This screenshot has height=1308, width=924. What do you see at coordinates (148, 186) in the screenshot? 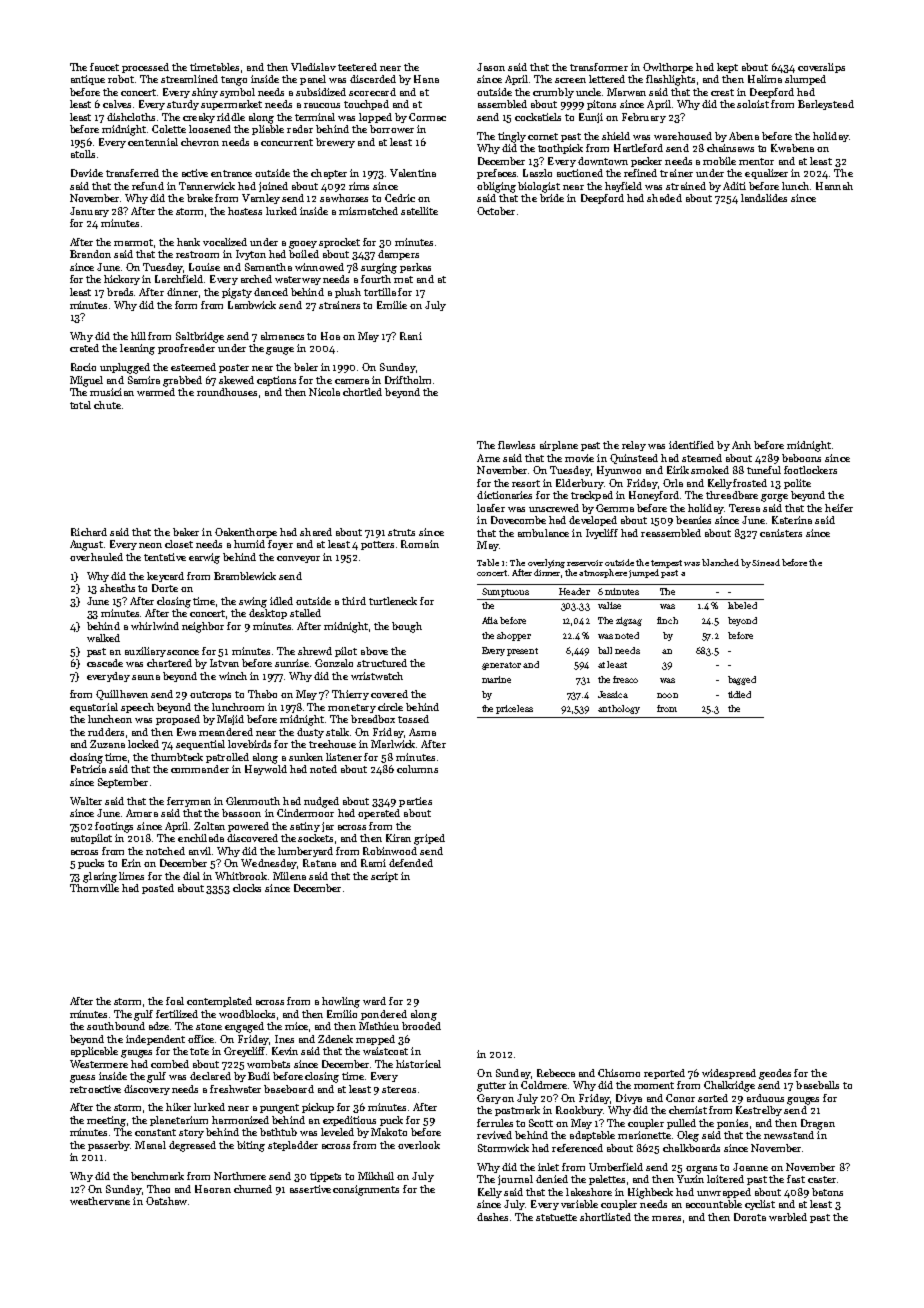
I see `refund` at bounding box center [148, 186].
